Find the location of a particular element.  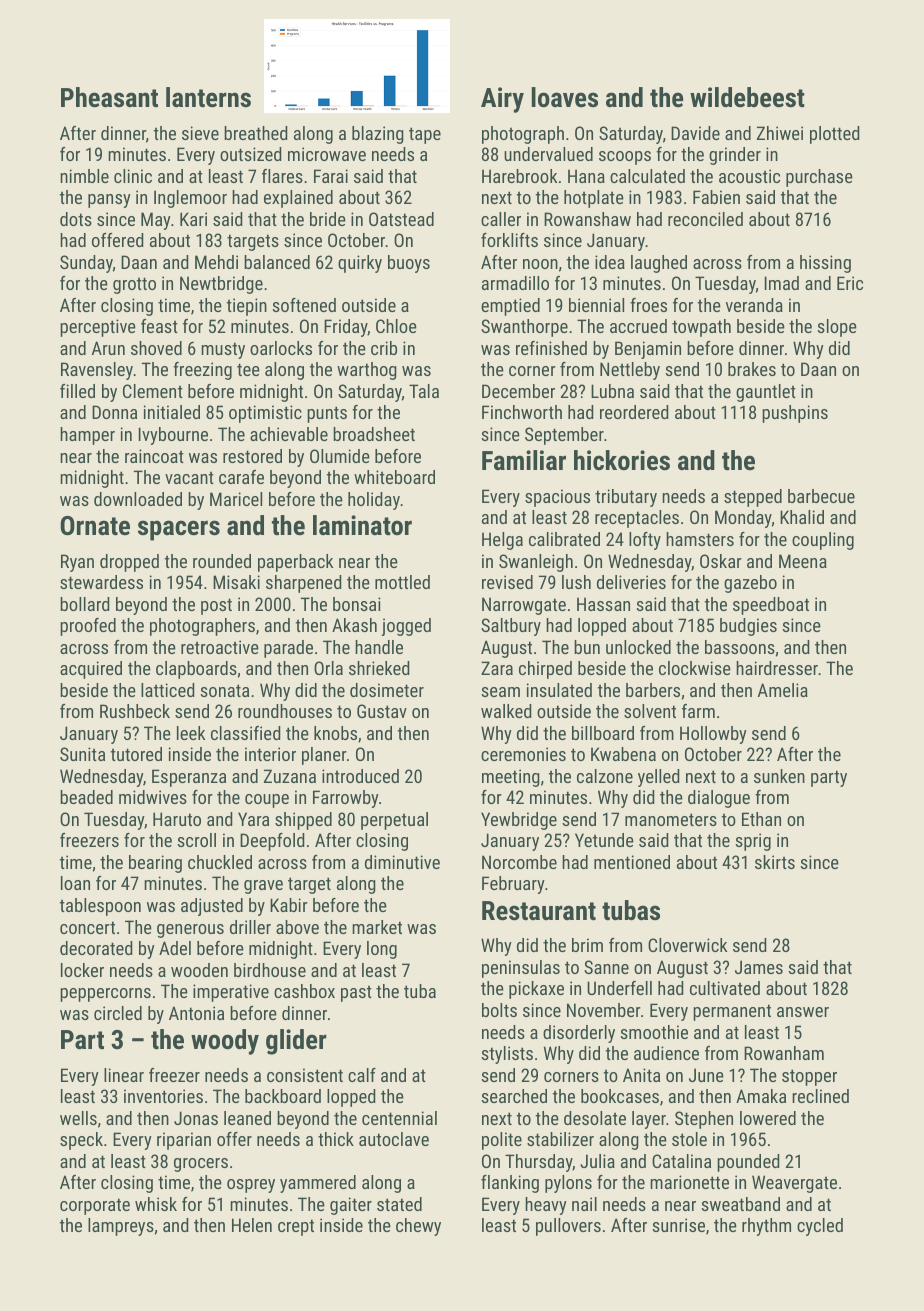

plotted is located at coordinates (835, 135).
